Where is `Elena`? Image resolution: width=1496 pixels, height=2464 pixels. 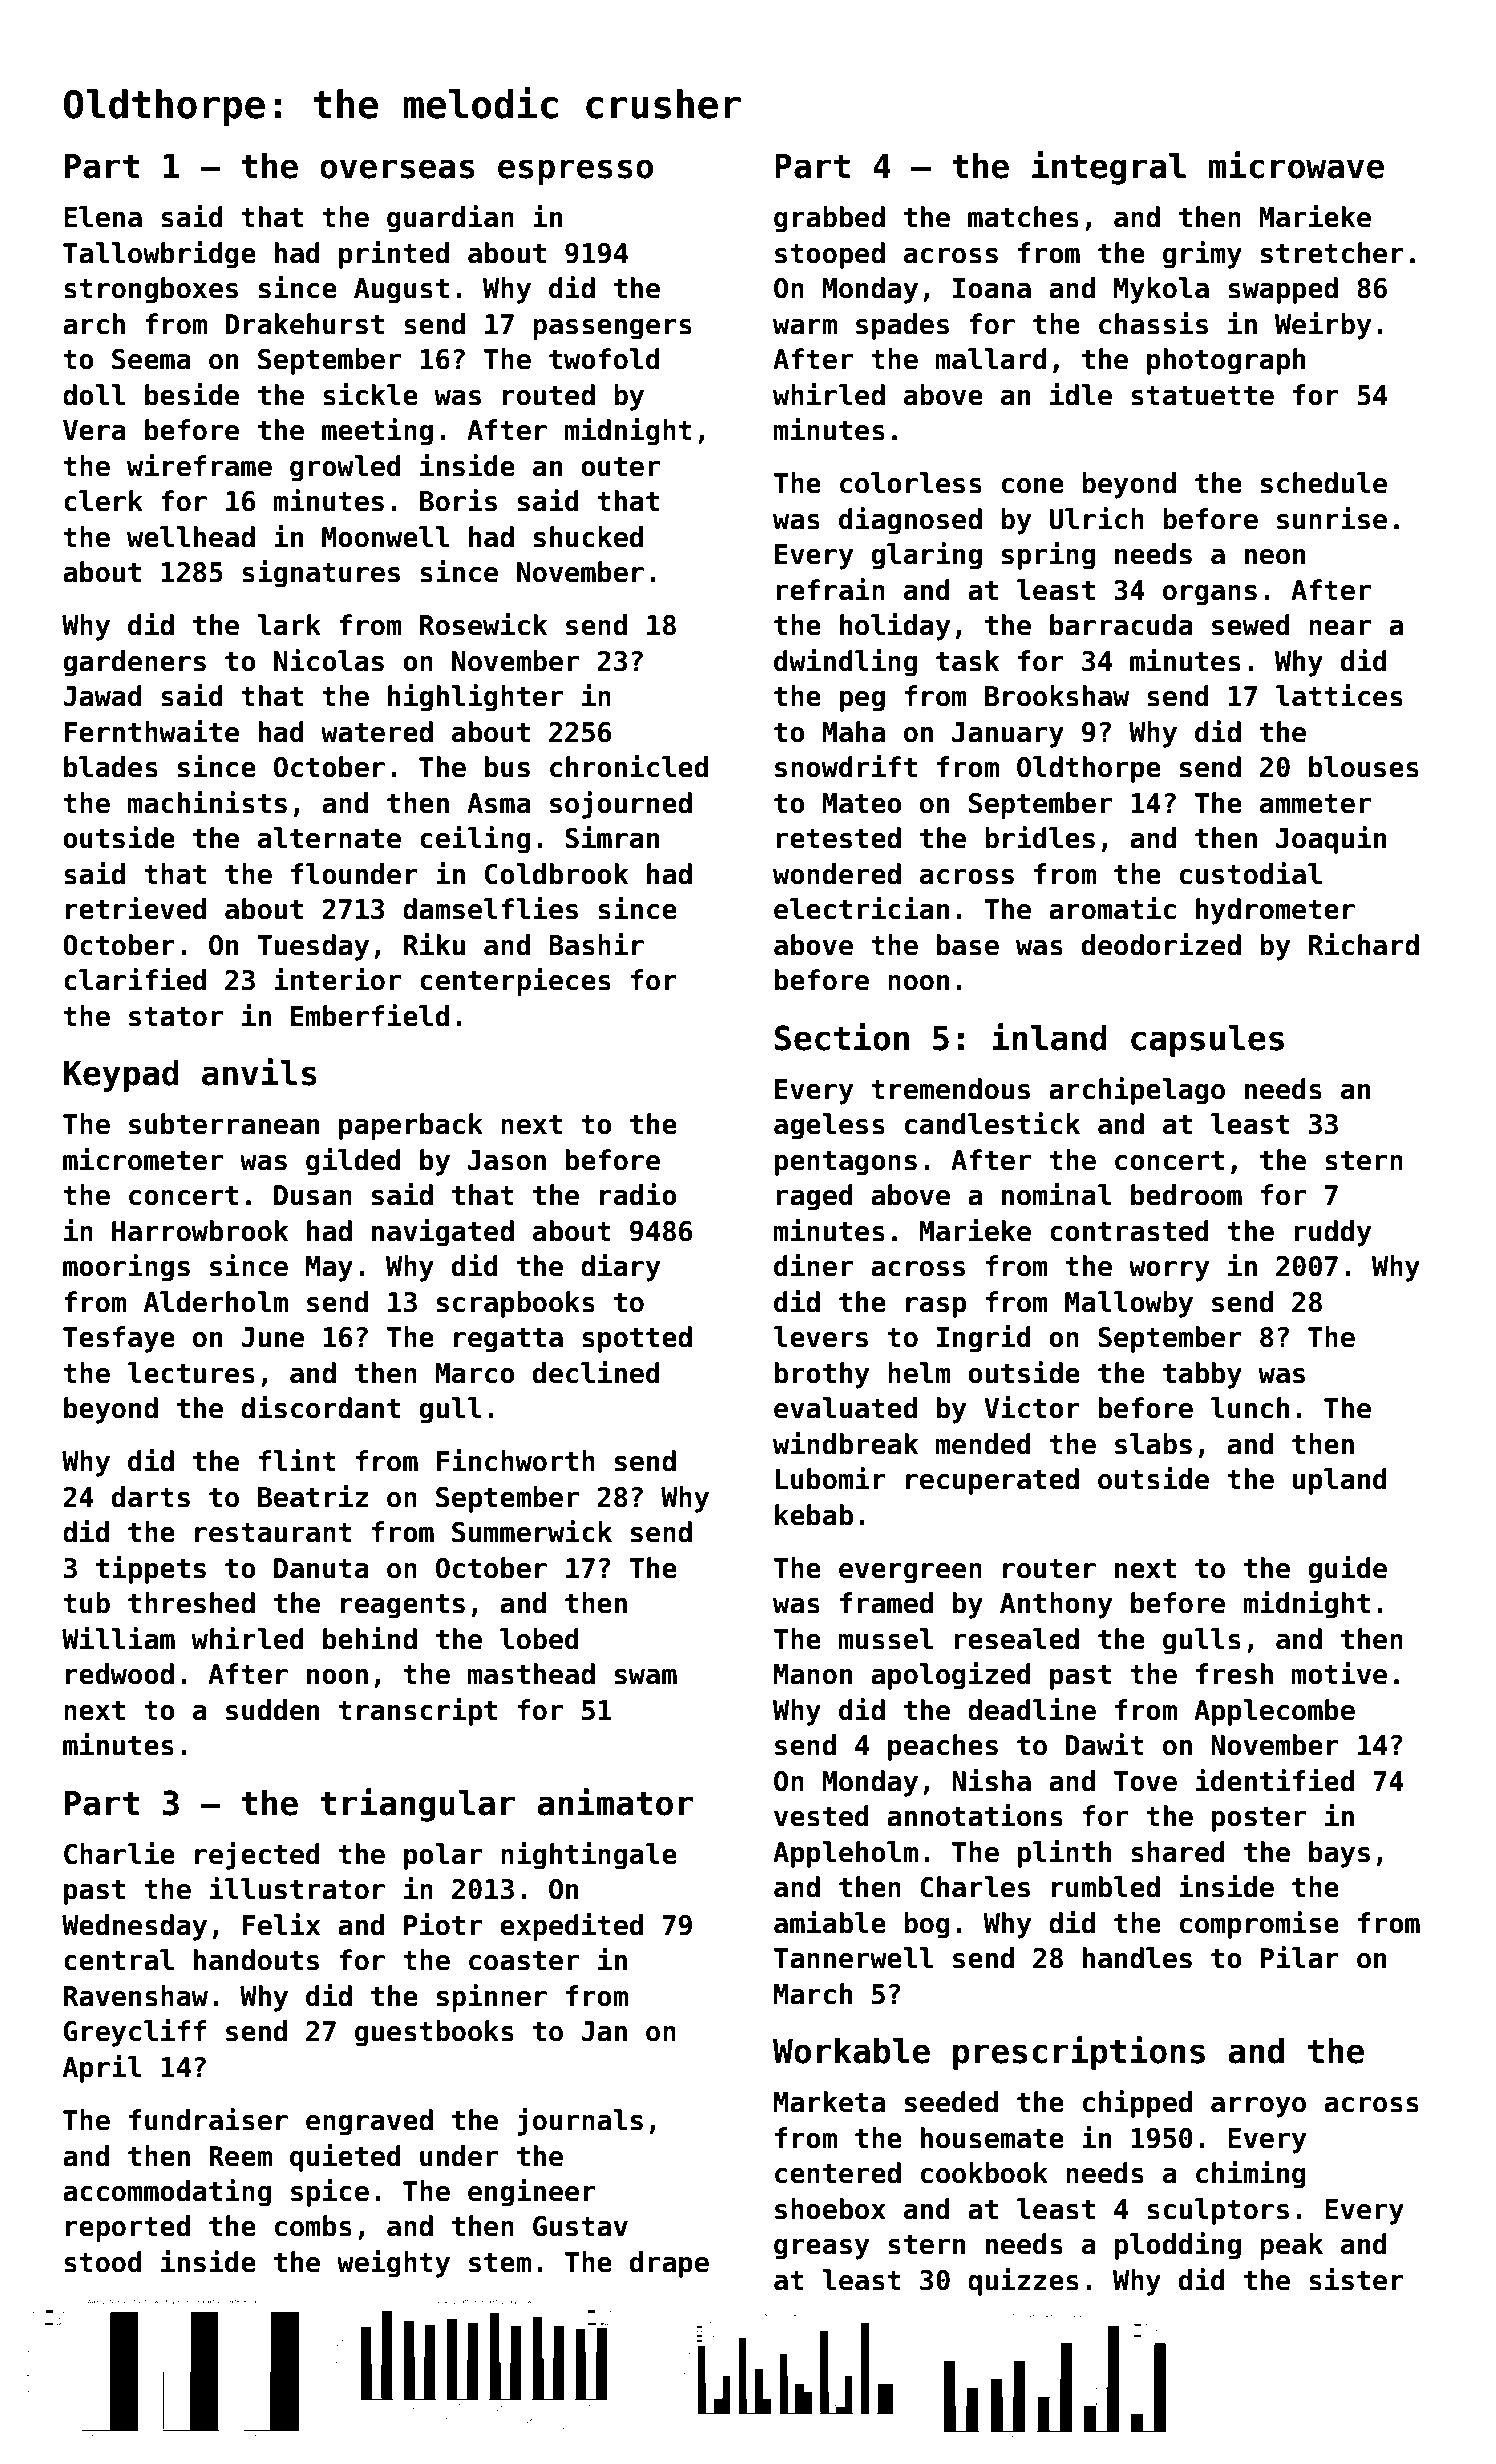 Elena is located at coordinates (103, 217).
